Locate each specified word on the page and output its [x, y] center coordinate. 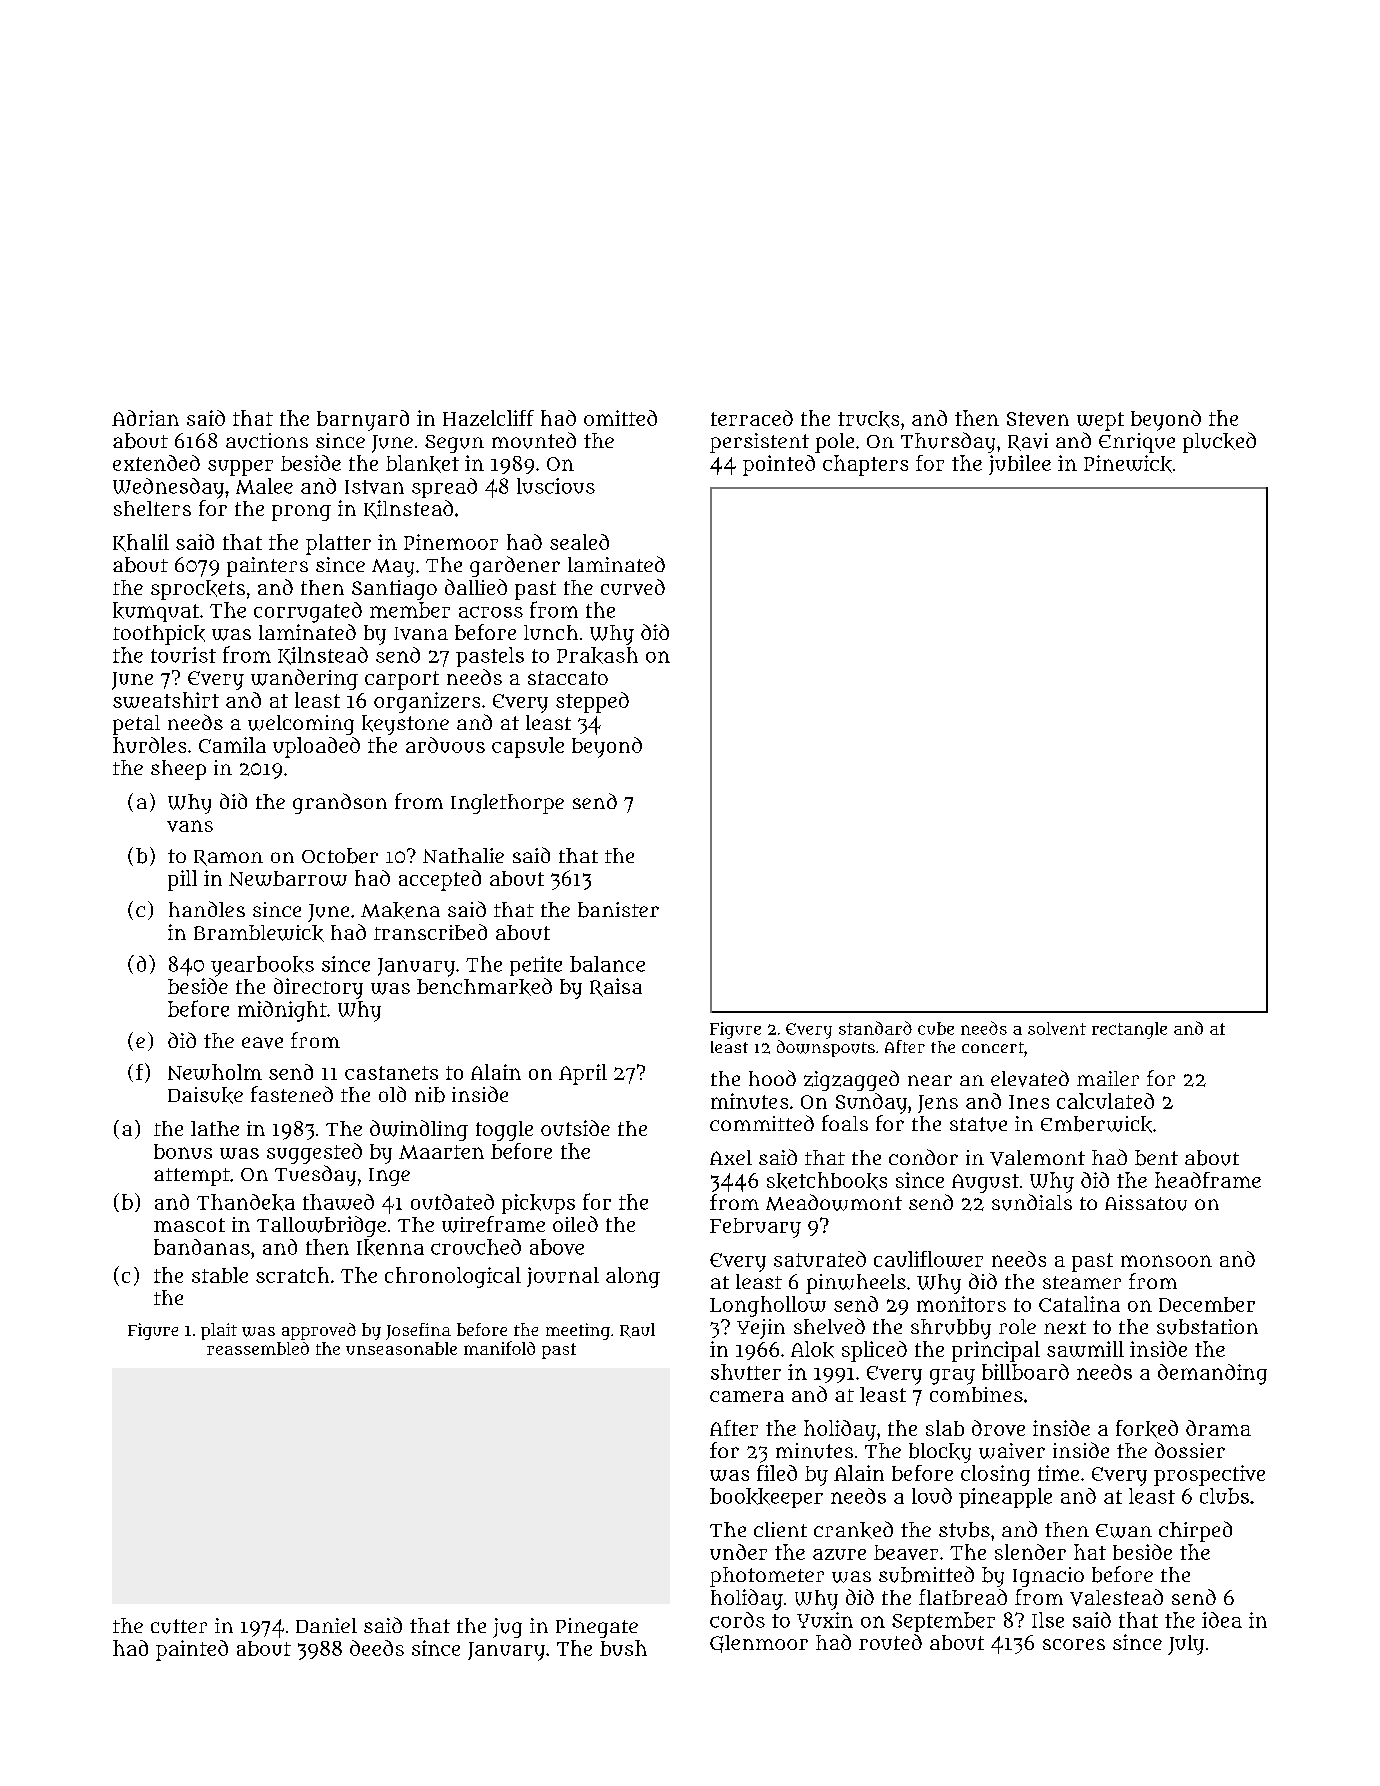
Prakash [597, 655]
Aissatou [1146, 1203]
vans [190, 826]
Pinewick [1128, 464]
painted [192, 1650]
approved [319, 1331]
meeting [578, 1331]
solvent [1057, 1028]
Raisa [616, 987]
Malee [264, 486]
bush [623, 1648]
